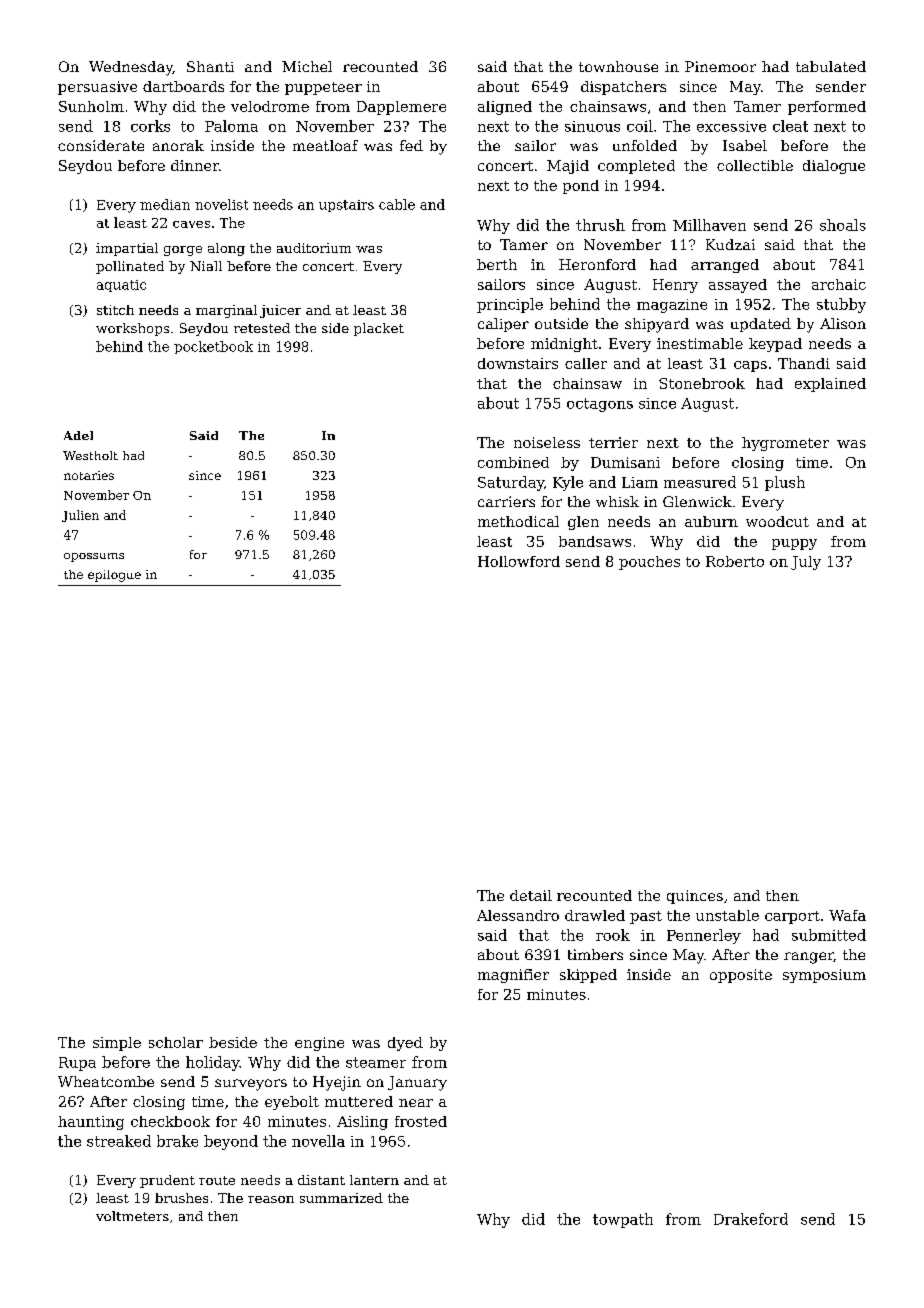 Image resolution: width=924 pixels, height=1308 pixels. I want to click on dyed, so click(405, 1044).
